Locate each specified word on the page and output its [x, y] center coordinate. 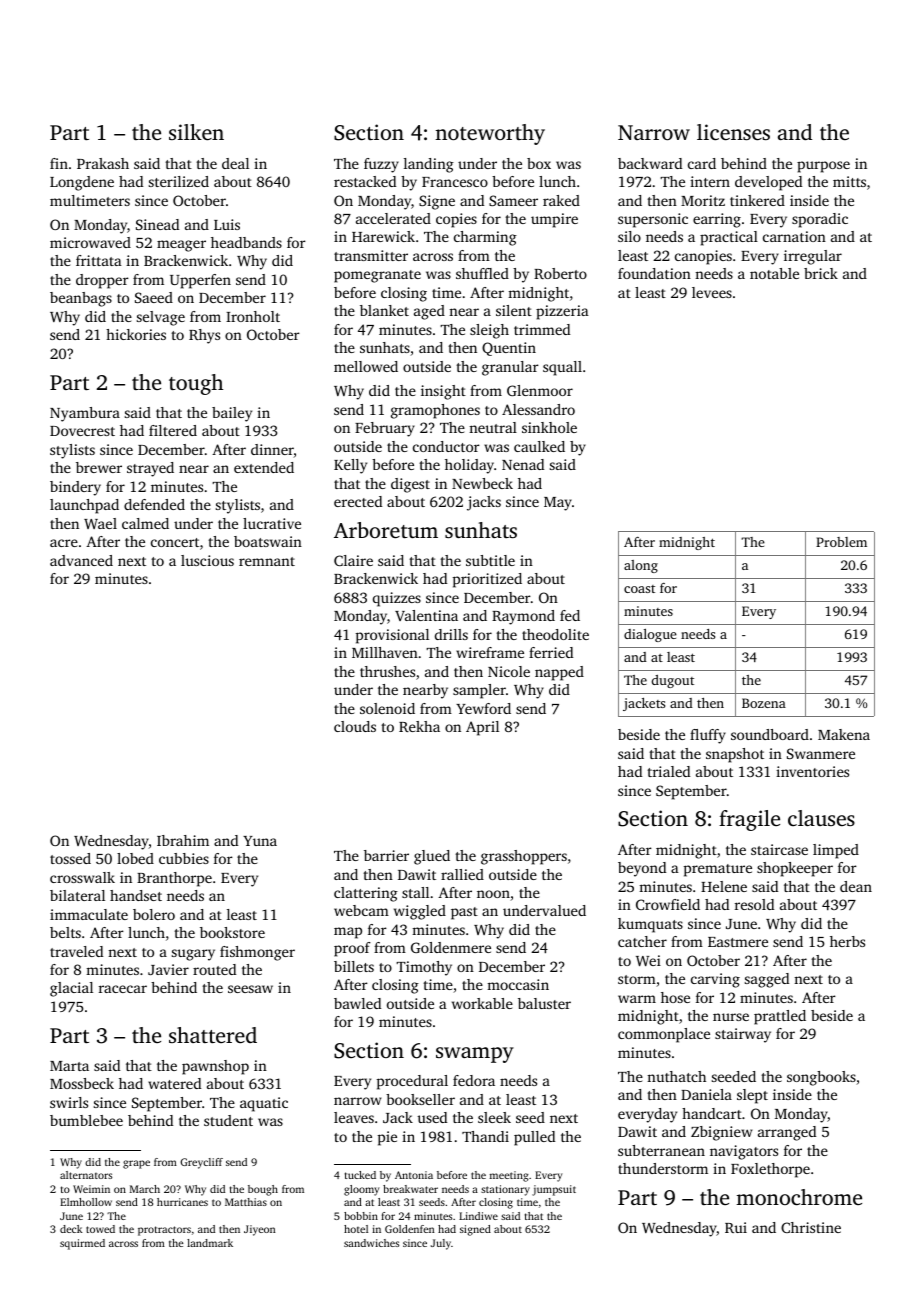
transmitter [371, 255]
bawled [357, 1003]
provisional [392, 636]
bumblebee [86, 1120]
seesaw [250, 989]
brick [821, 273]
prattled [780, 1017]
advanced [81, 560]
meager [181, 246]
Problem [841, 542]
